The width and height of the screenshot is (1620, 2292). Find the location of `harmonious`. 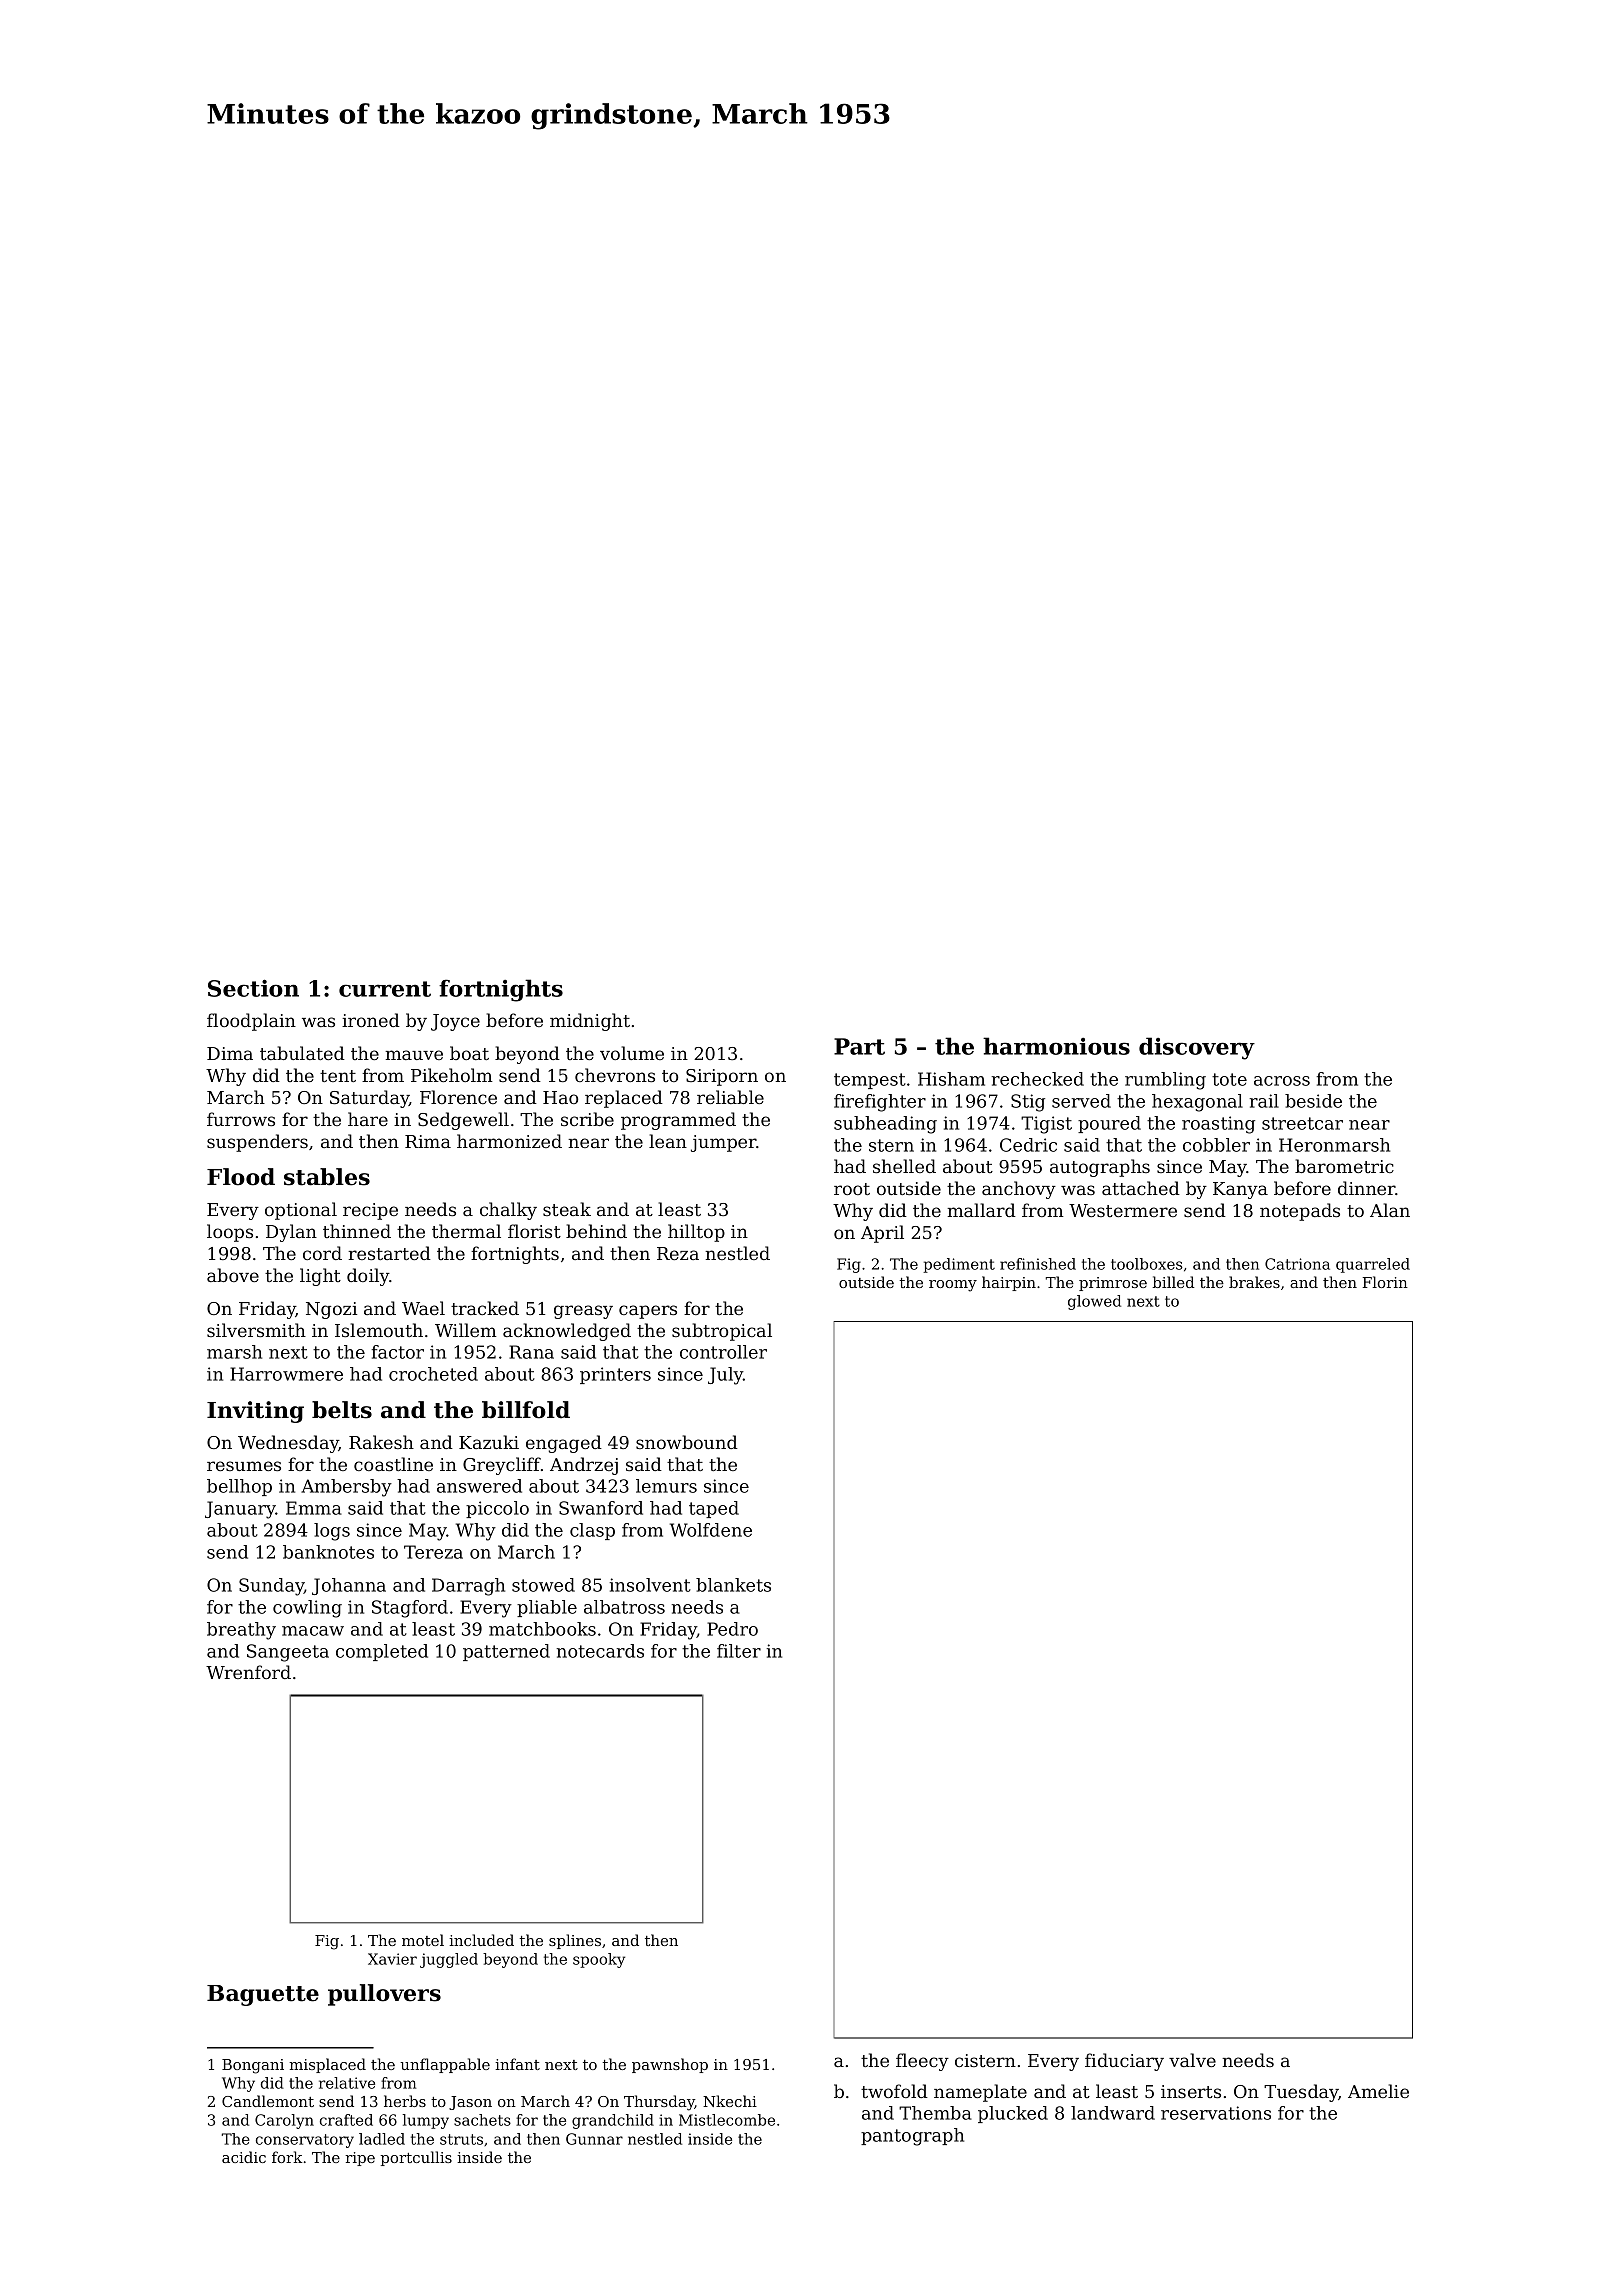

harmonious is located at coordinates (1056, 1046).
